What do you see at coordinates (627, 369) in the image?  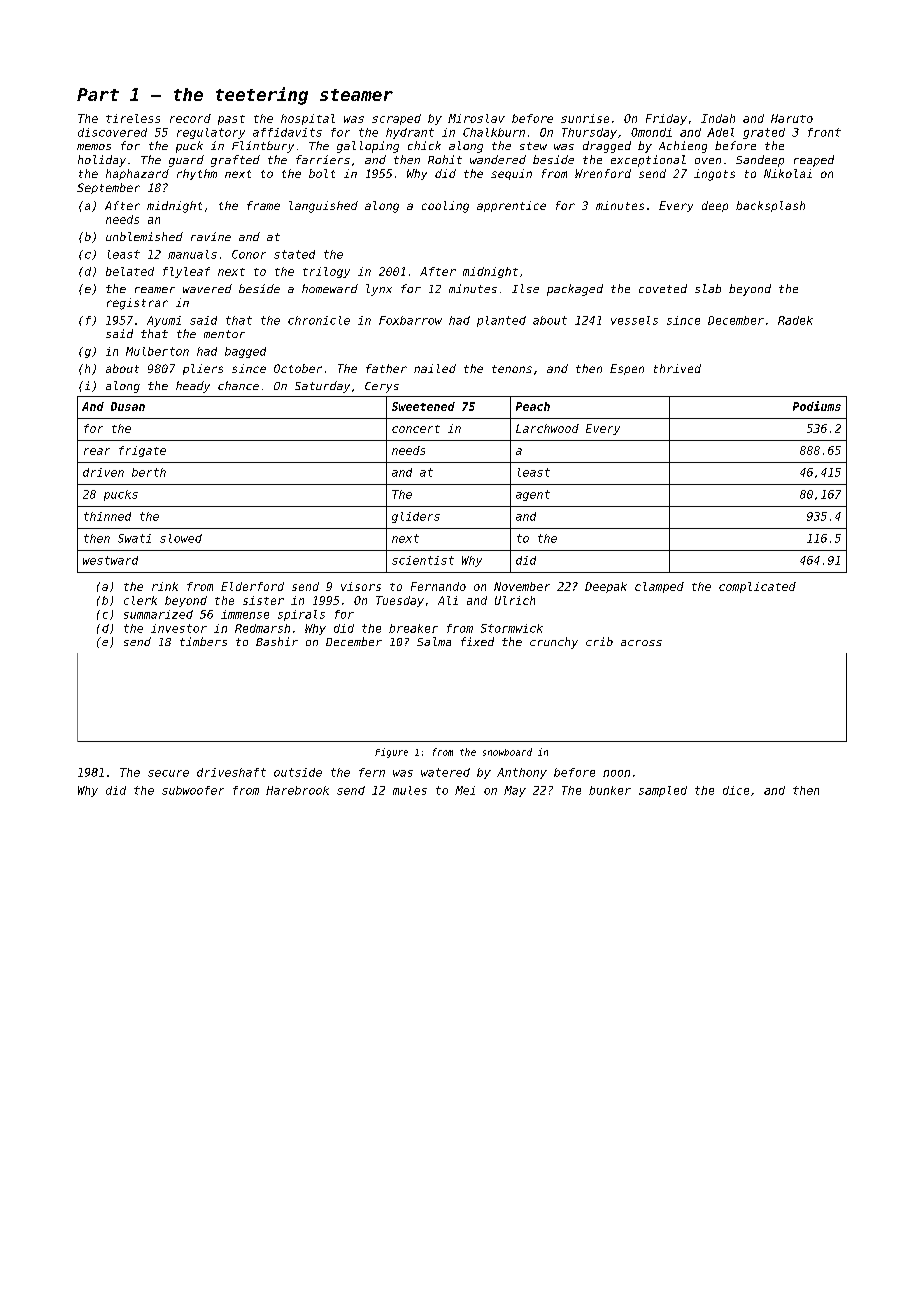 I see `Espen` at bounding box center [627, 369].
